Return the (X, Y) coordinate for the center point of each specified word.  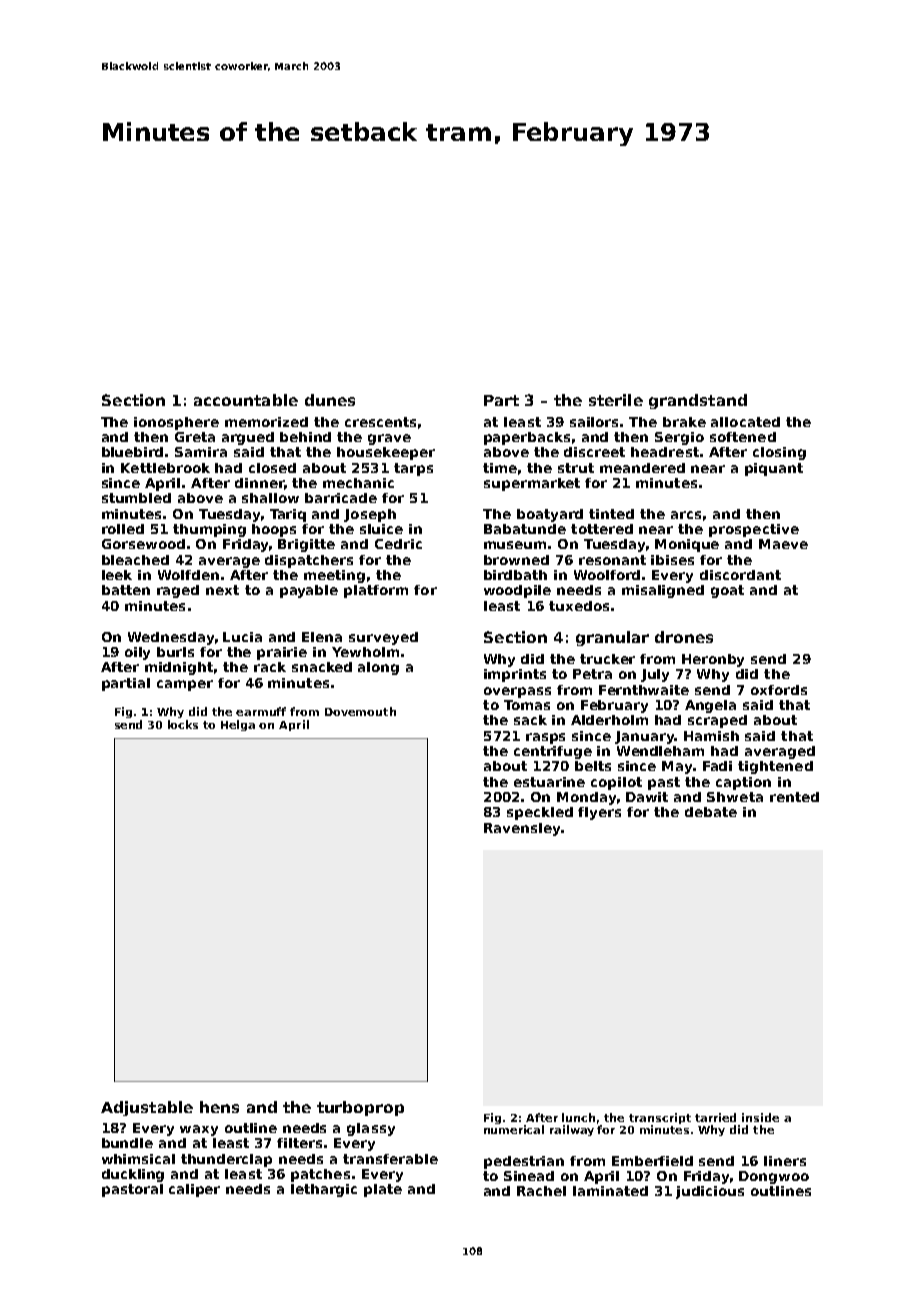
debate (711, 812)
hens (219, 1107)
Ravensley (522, 829)
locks (183, 724)
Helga (238, 725)
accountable (246, 400)
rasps (545, 738)
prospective (754, 530)
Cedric (398, 544)
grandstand (698, 401)
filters (299, 1143)
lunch (578, 1117)
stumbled (136, 498)
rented (794, 797)
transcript (660, 1118)
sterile (616, 400)
